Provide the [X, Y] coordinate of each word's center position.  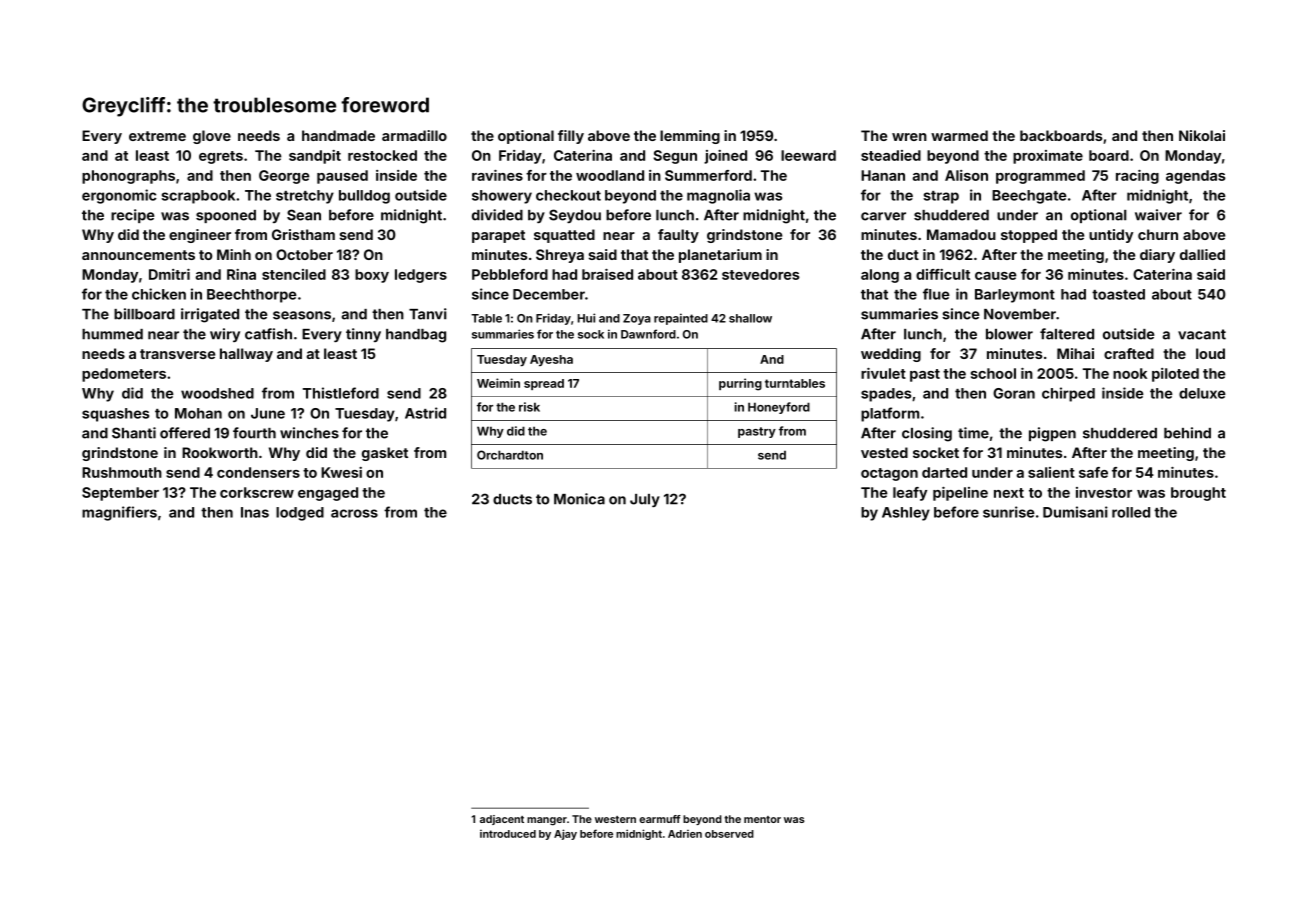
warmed [959, 135]
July [645, 500]
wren [909, 137]
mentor [762, 819]
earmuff [660, 819]
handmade [338, 135]
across [354, 513]
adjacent [502, 820]
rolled [1131, 512]
